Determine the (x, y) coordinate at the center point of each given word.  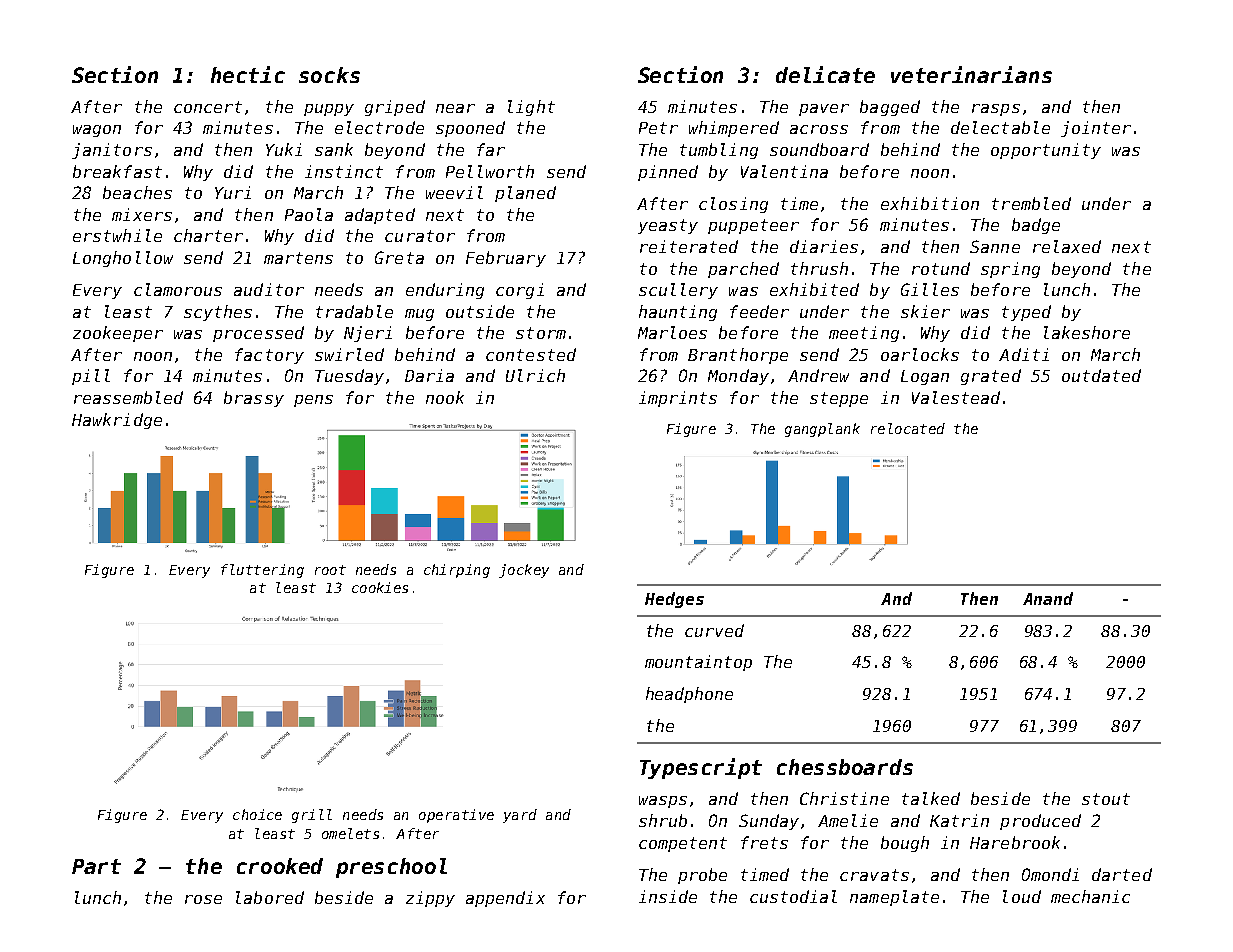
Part (96, 866)
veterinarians (971, 74)
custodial (793, 896)
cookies (380, 587)
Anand (1048, 598)
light (531, 108)
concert (208, 107)
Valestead (956, 397)
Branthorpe (738, 356)
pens (313, 401)
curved (714, 630)
